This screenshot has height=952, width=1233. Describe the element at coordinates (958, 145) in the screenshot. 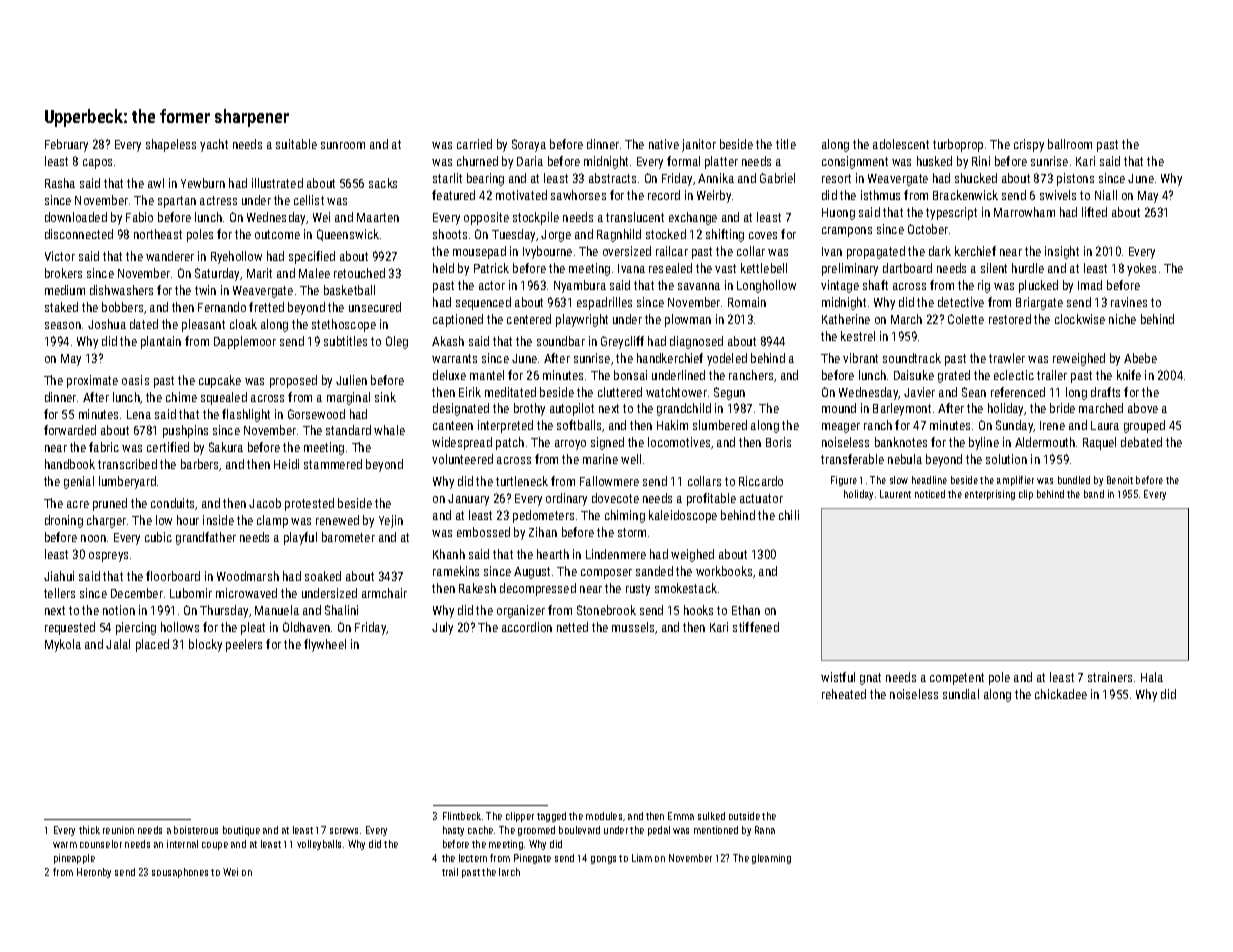

I see `turboprop` at that location.
